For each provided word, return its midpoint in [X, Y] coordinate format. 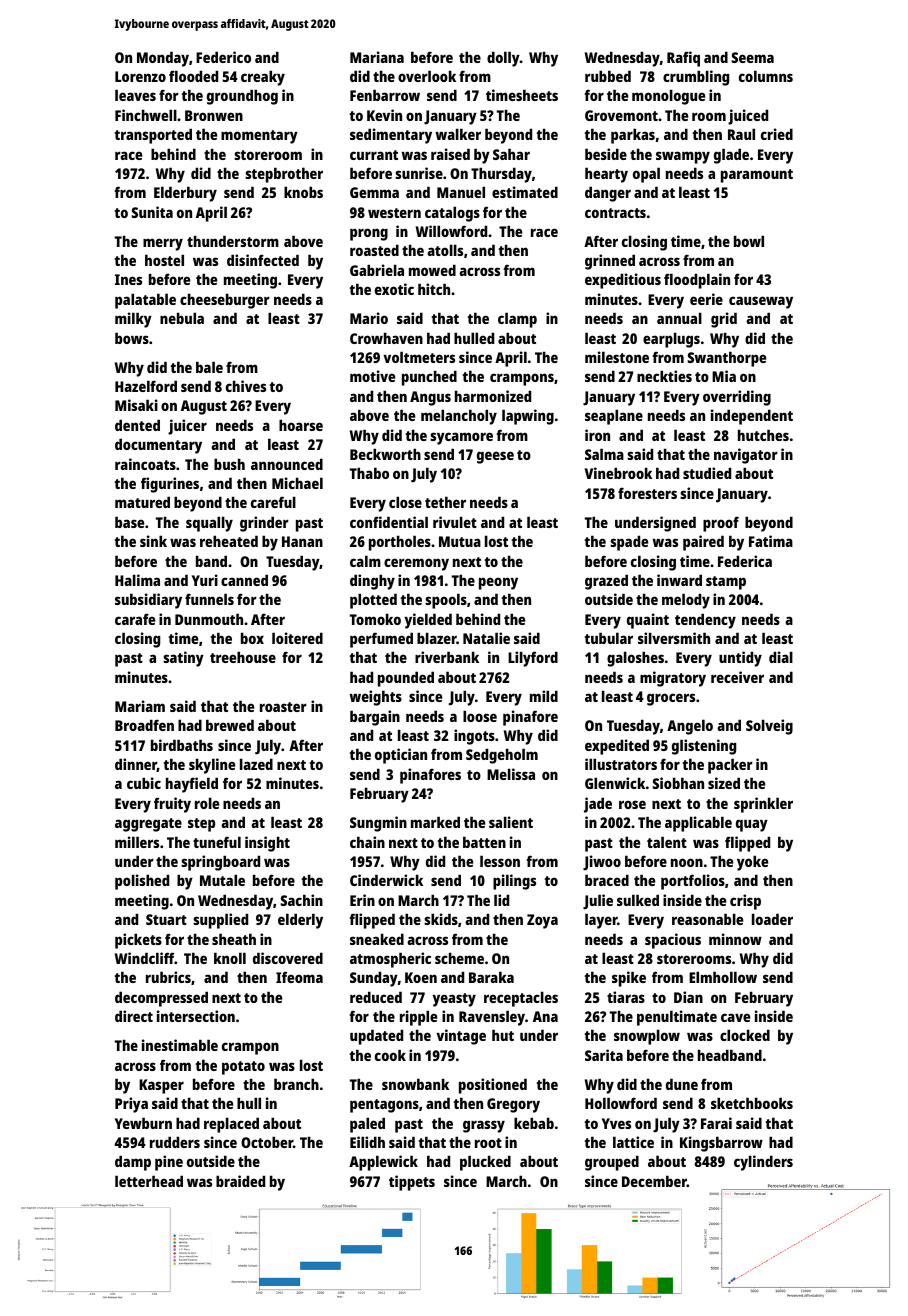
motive [372, 376]
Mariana [377, 57]
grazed [606, 582]
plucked [485, 1163]
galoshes [635, 659]
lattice [633, 1142]
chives [246, 386]
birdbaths [182, 745]
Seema [752, 57]
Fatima [771, 541]
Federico [223, 57]
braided [240, 1181]
